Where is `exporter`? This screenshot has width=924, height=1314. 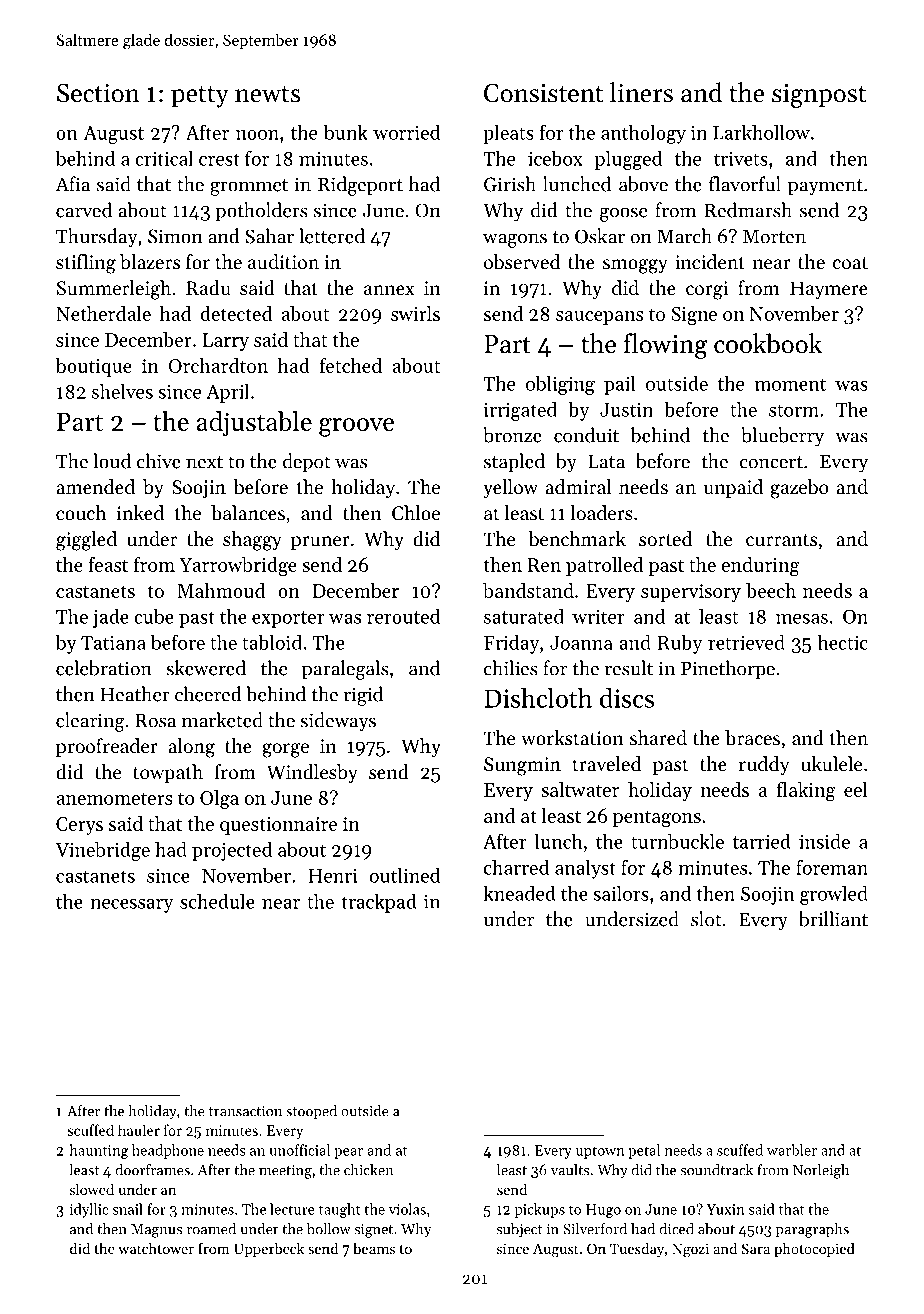 exporter is located at coordinates (288, 619).
